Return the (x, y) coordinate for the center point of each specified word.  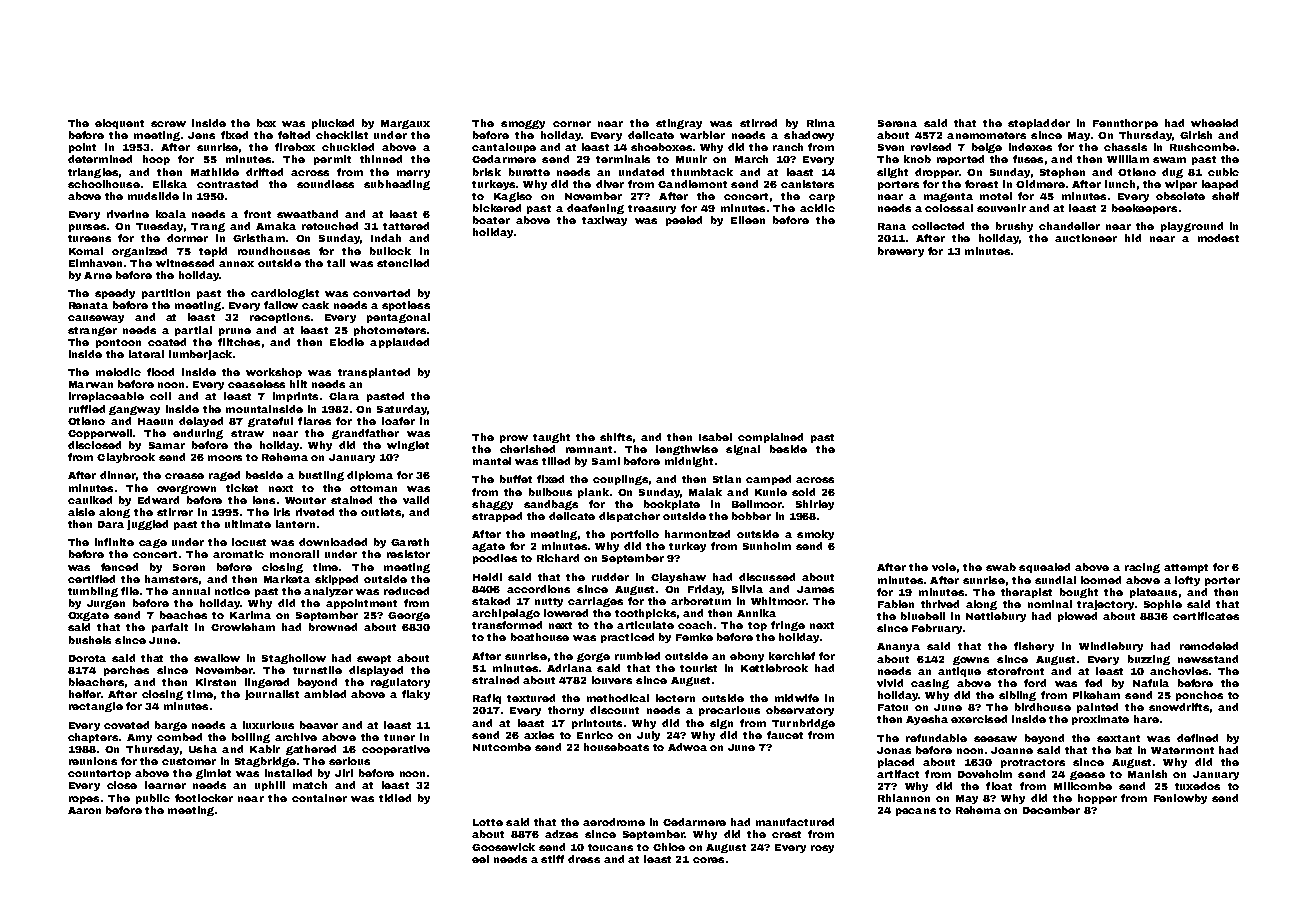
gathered (311, 750)
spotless (406, 306)
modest (1218, 238)
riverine (128, 214)
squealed (1044, 568)
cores (708, 860)
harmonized (697, 534)
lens (264, 500)
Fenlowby (1180, 799)
